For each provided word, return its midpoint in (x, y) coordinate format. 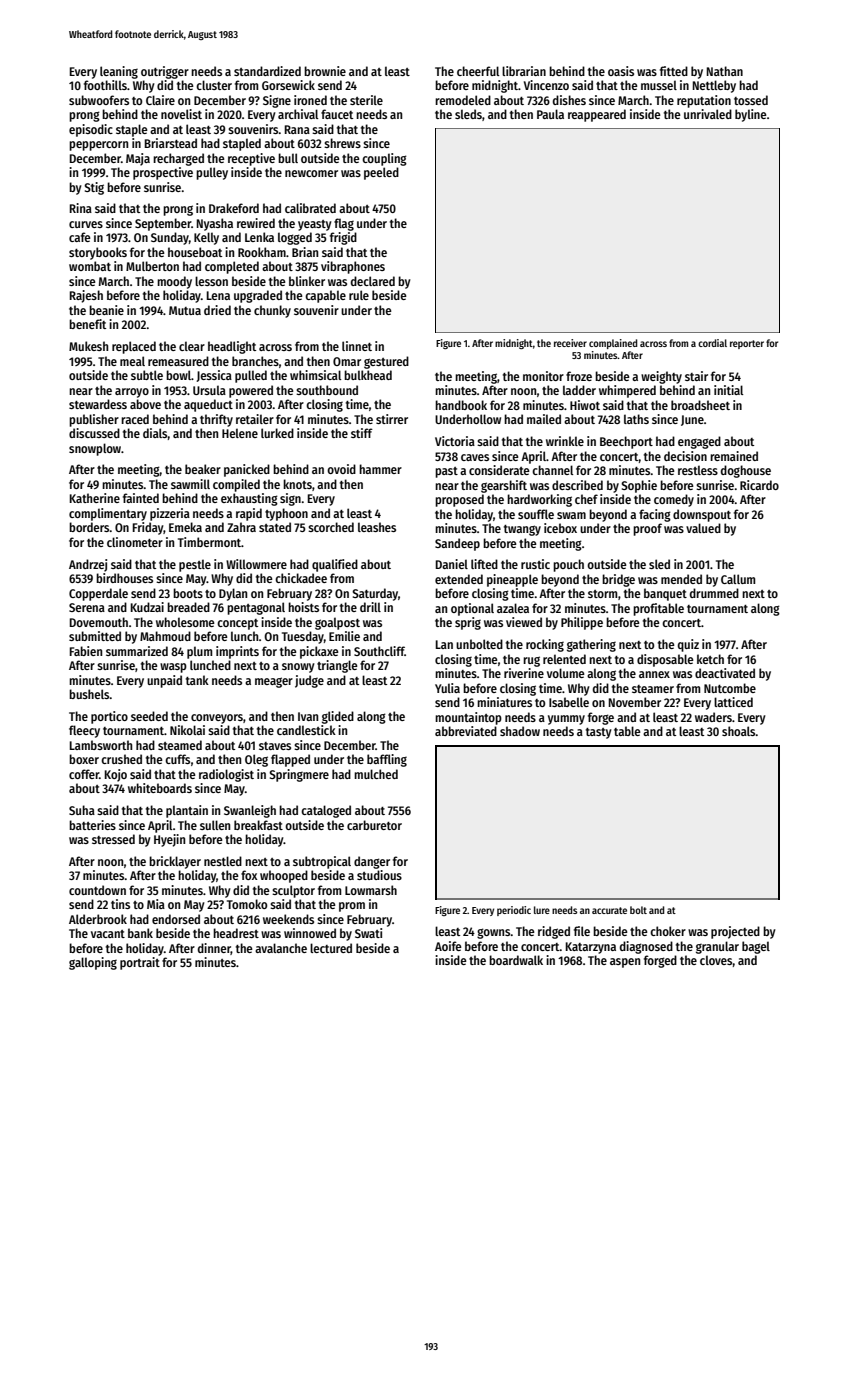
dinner (214, 949)
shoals (739, 731)
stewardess (98, 404)
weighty (661, 377)
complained (613, 344)
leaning (119, 72)
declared (373, 281)
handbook (461, 405)
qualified (335, 565)
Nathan (725, 71)
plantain (187, 811)
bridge (618, 580)
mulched (376, 774)
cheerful (478, 71)
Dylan (233, 594)
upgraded (258, 296)
